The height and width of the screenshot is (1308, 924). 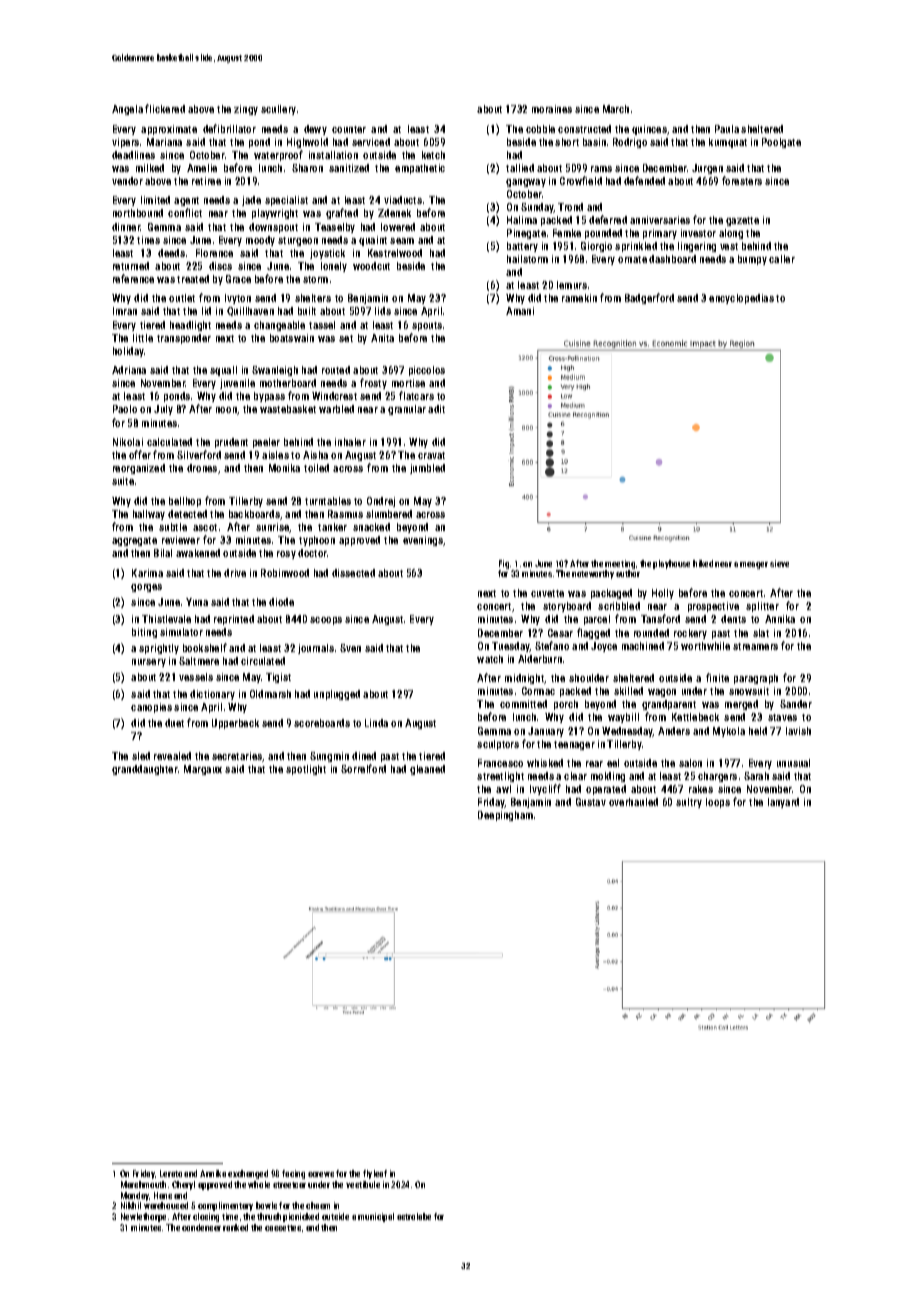 What do you see at coordinates (235, 1227) in the screenshot?
I see `ranked` at bounding box center [235, 1227].
